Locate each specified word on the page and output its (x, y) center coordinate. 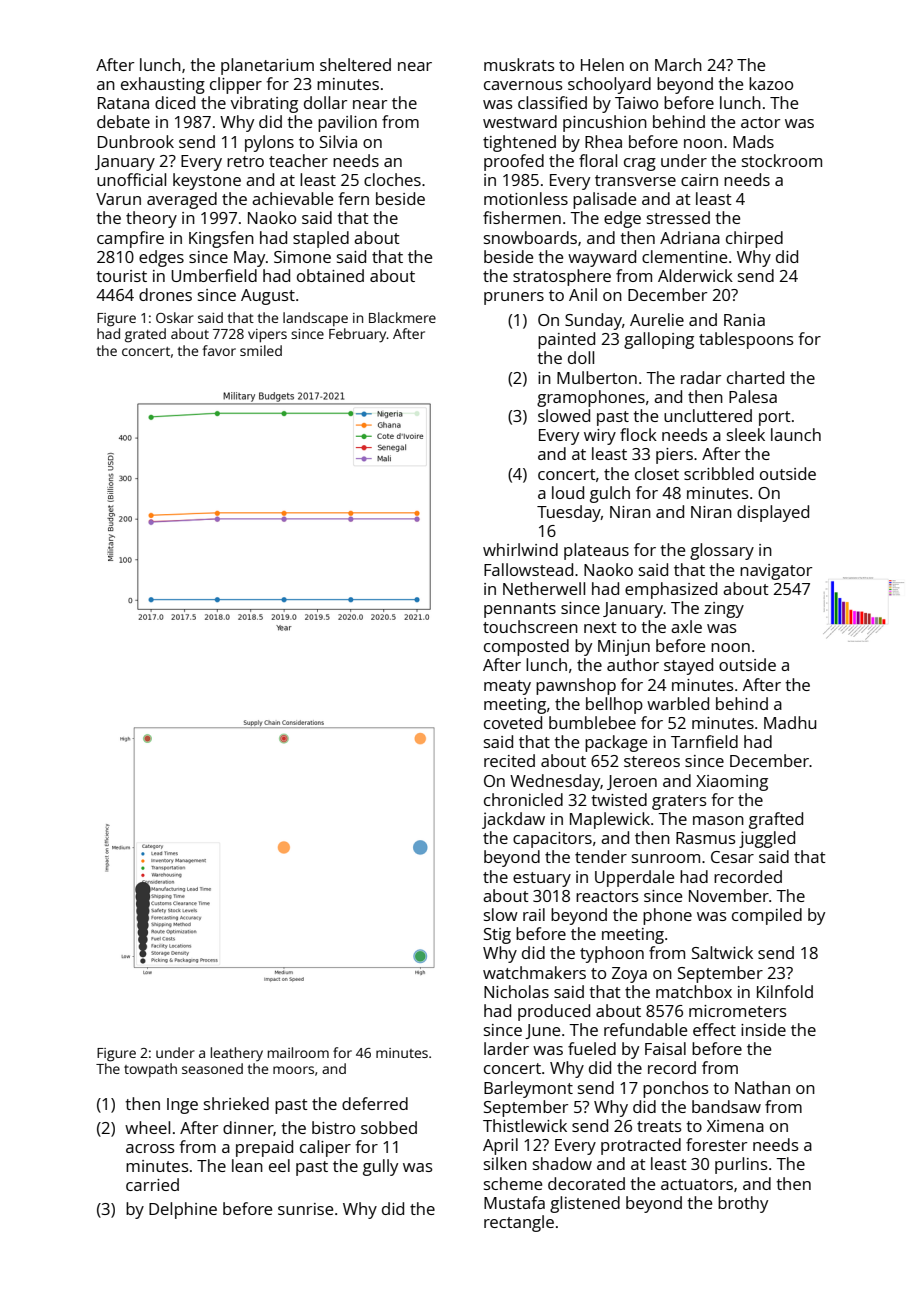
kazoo (771, 83)
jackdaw (513, 820)
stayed (688, 666)
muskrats (519, 64)
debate (123, 121)
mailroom (298, 1052)
